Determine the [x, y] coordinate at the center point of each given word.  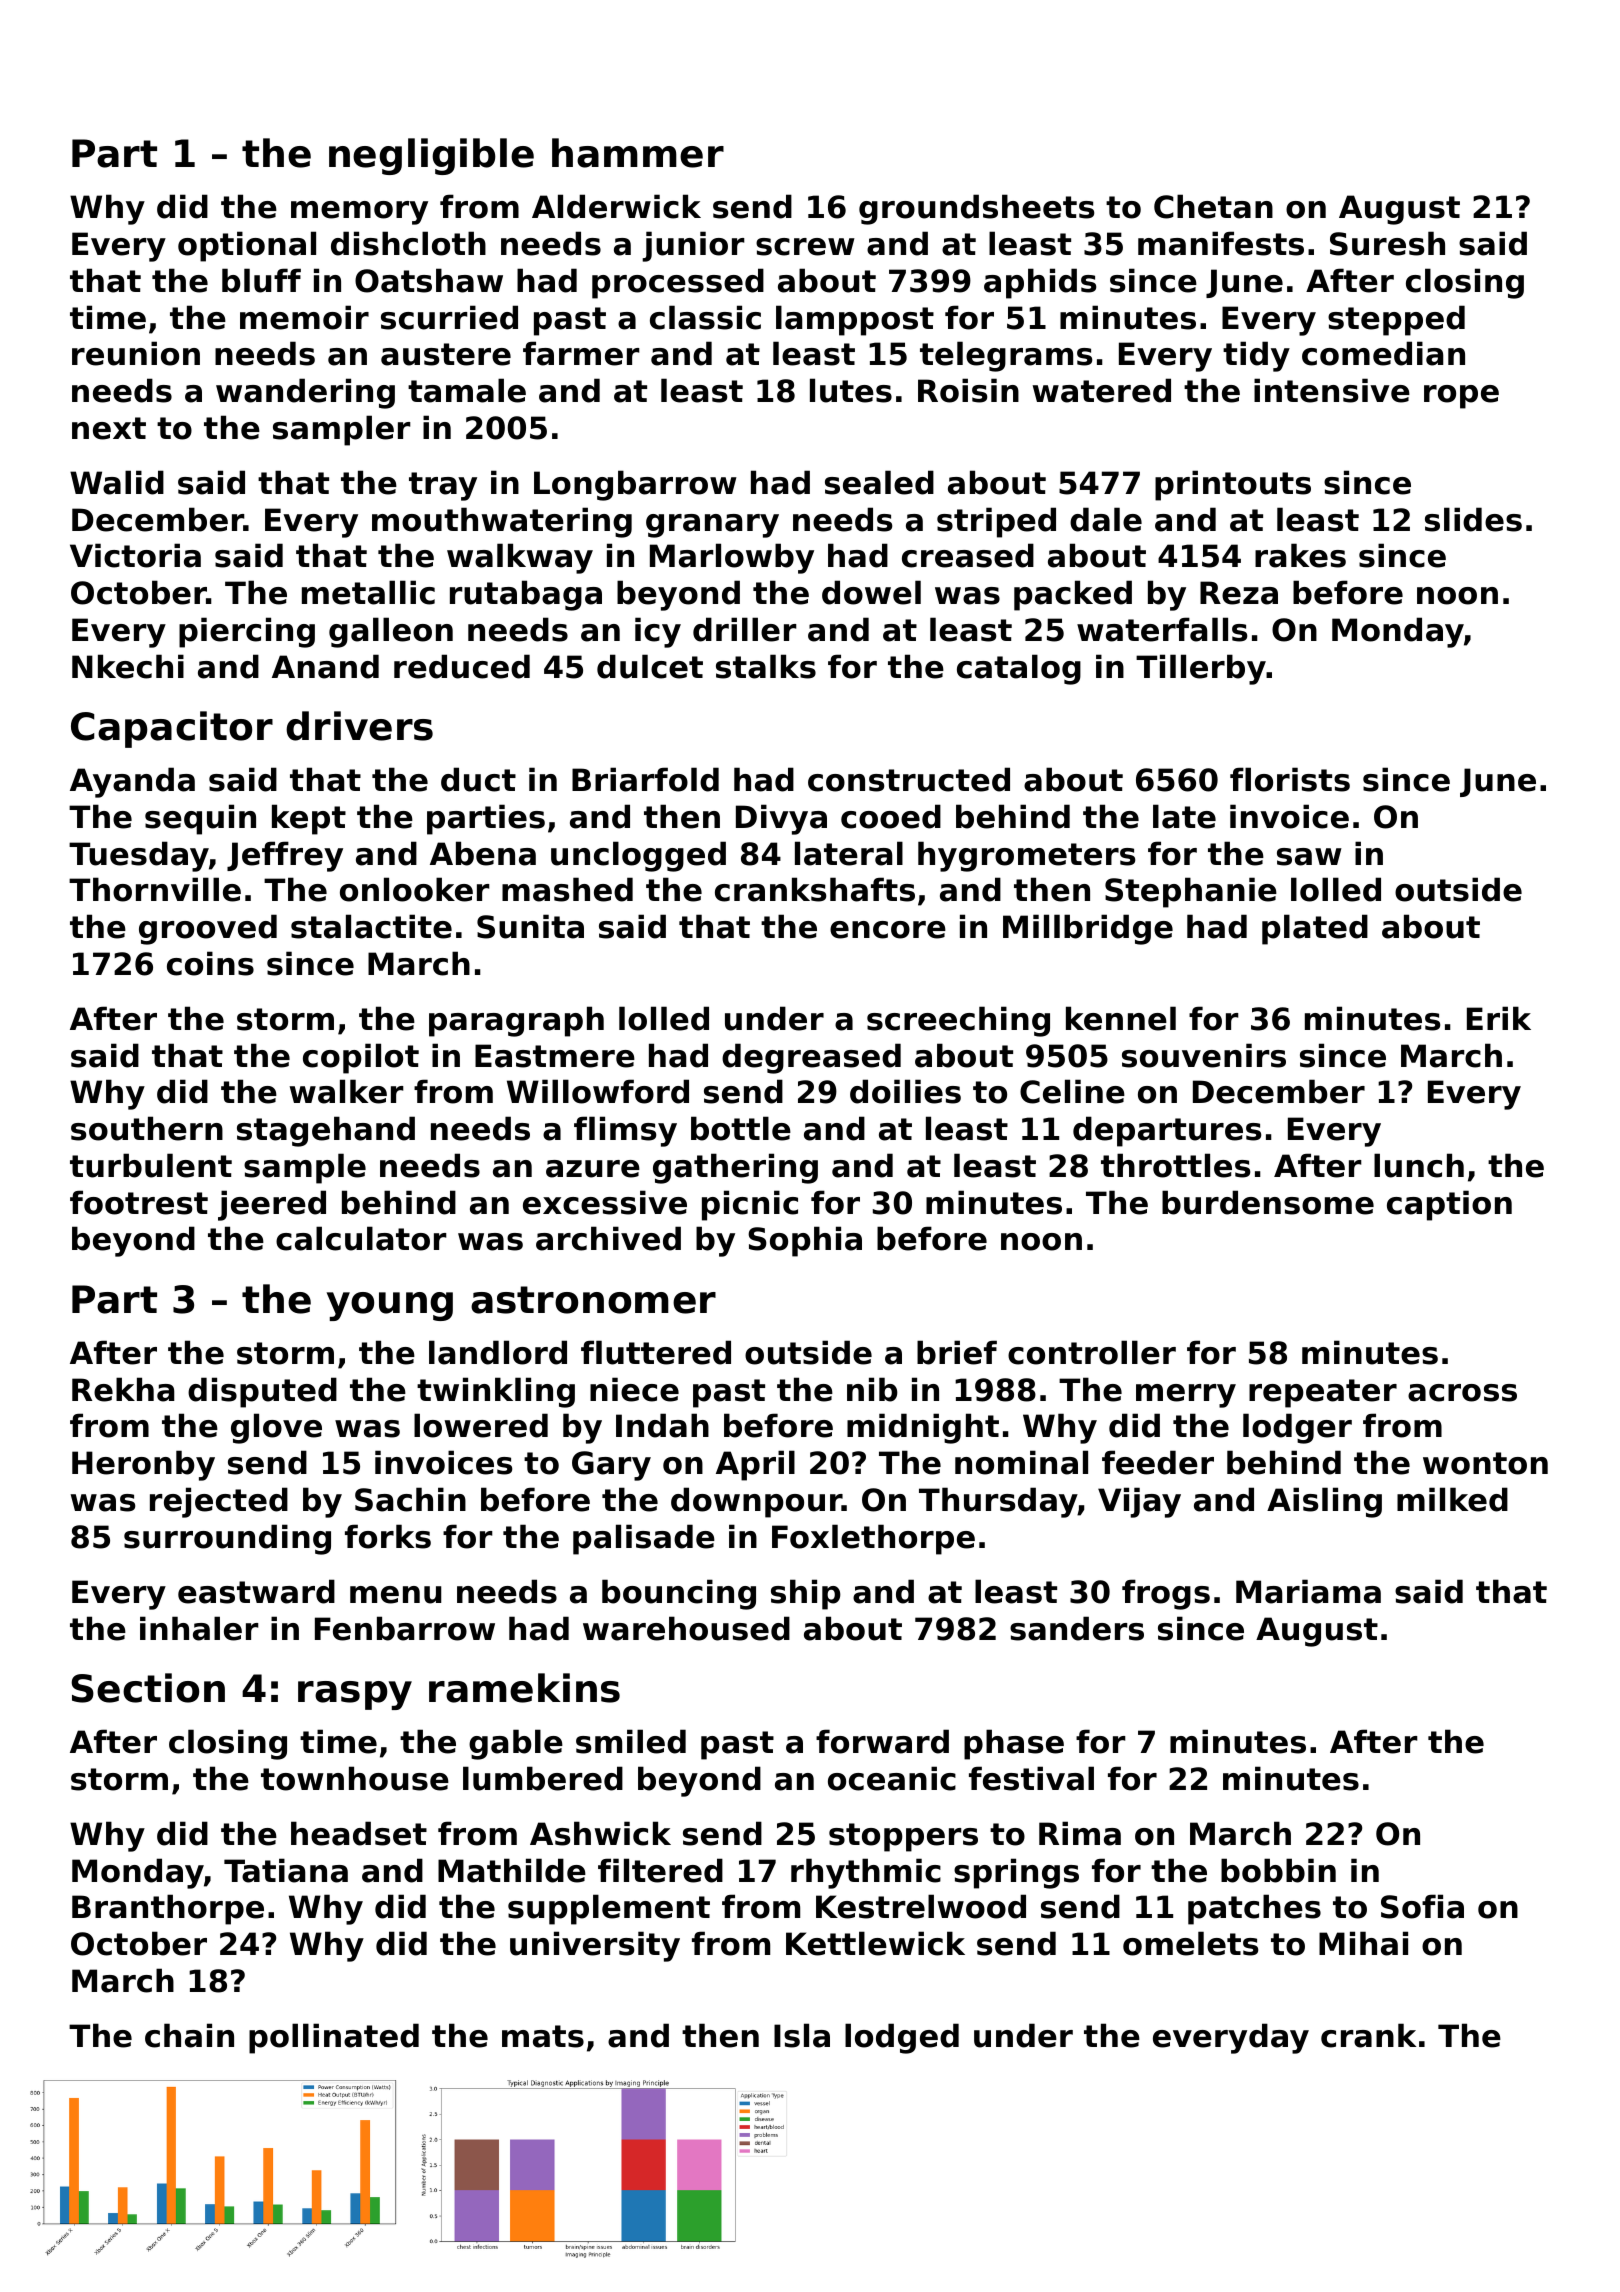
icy [658, 632]
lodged [902, 2038]
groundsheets [976, 209]
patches [1254, 1909]
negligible [431, 156]
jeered [272, 1205]
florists [1290, 779]
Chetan [1213, 206]
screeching [958, 1021]
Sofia [1422, 1906]
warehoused [686, 1628]
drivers [359, 726]
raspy [355, 1695]
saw [1309, 857]
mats [543, 2036]
